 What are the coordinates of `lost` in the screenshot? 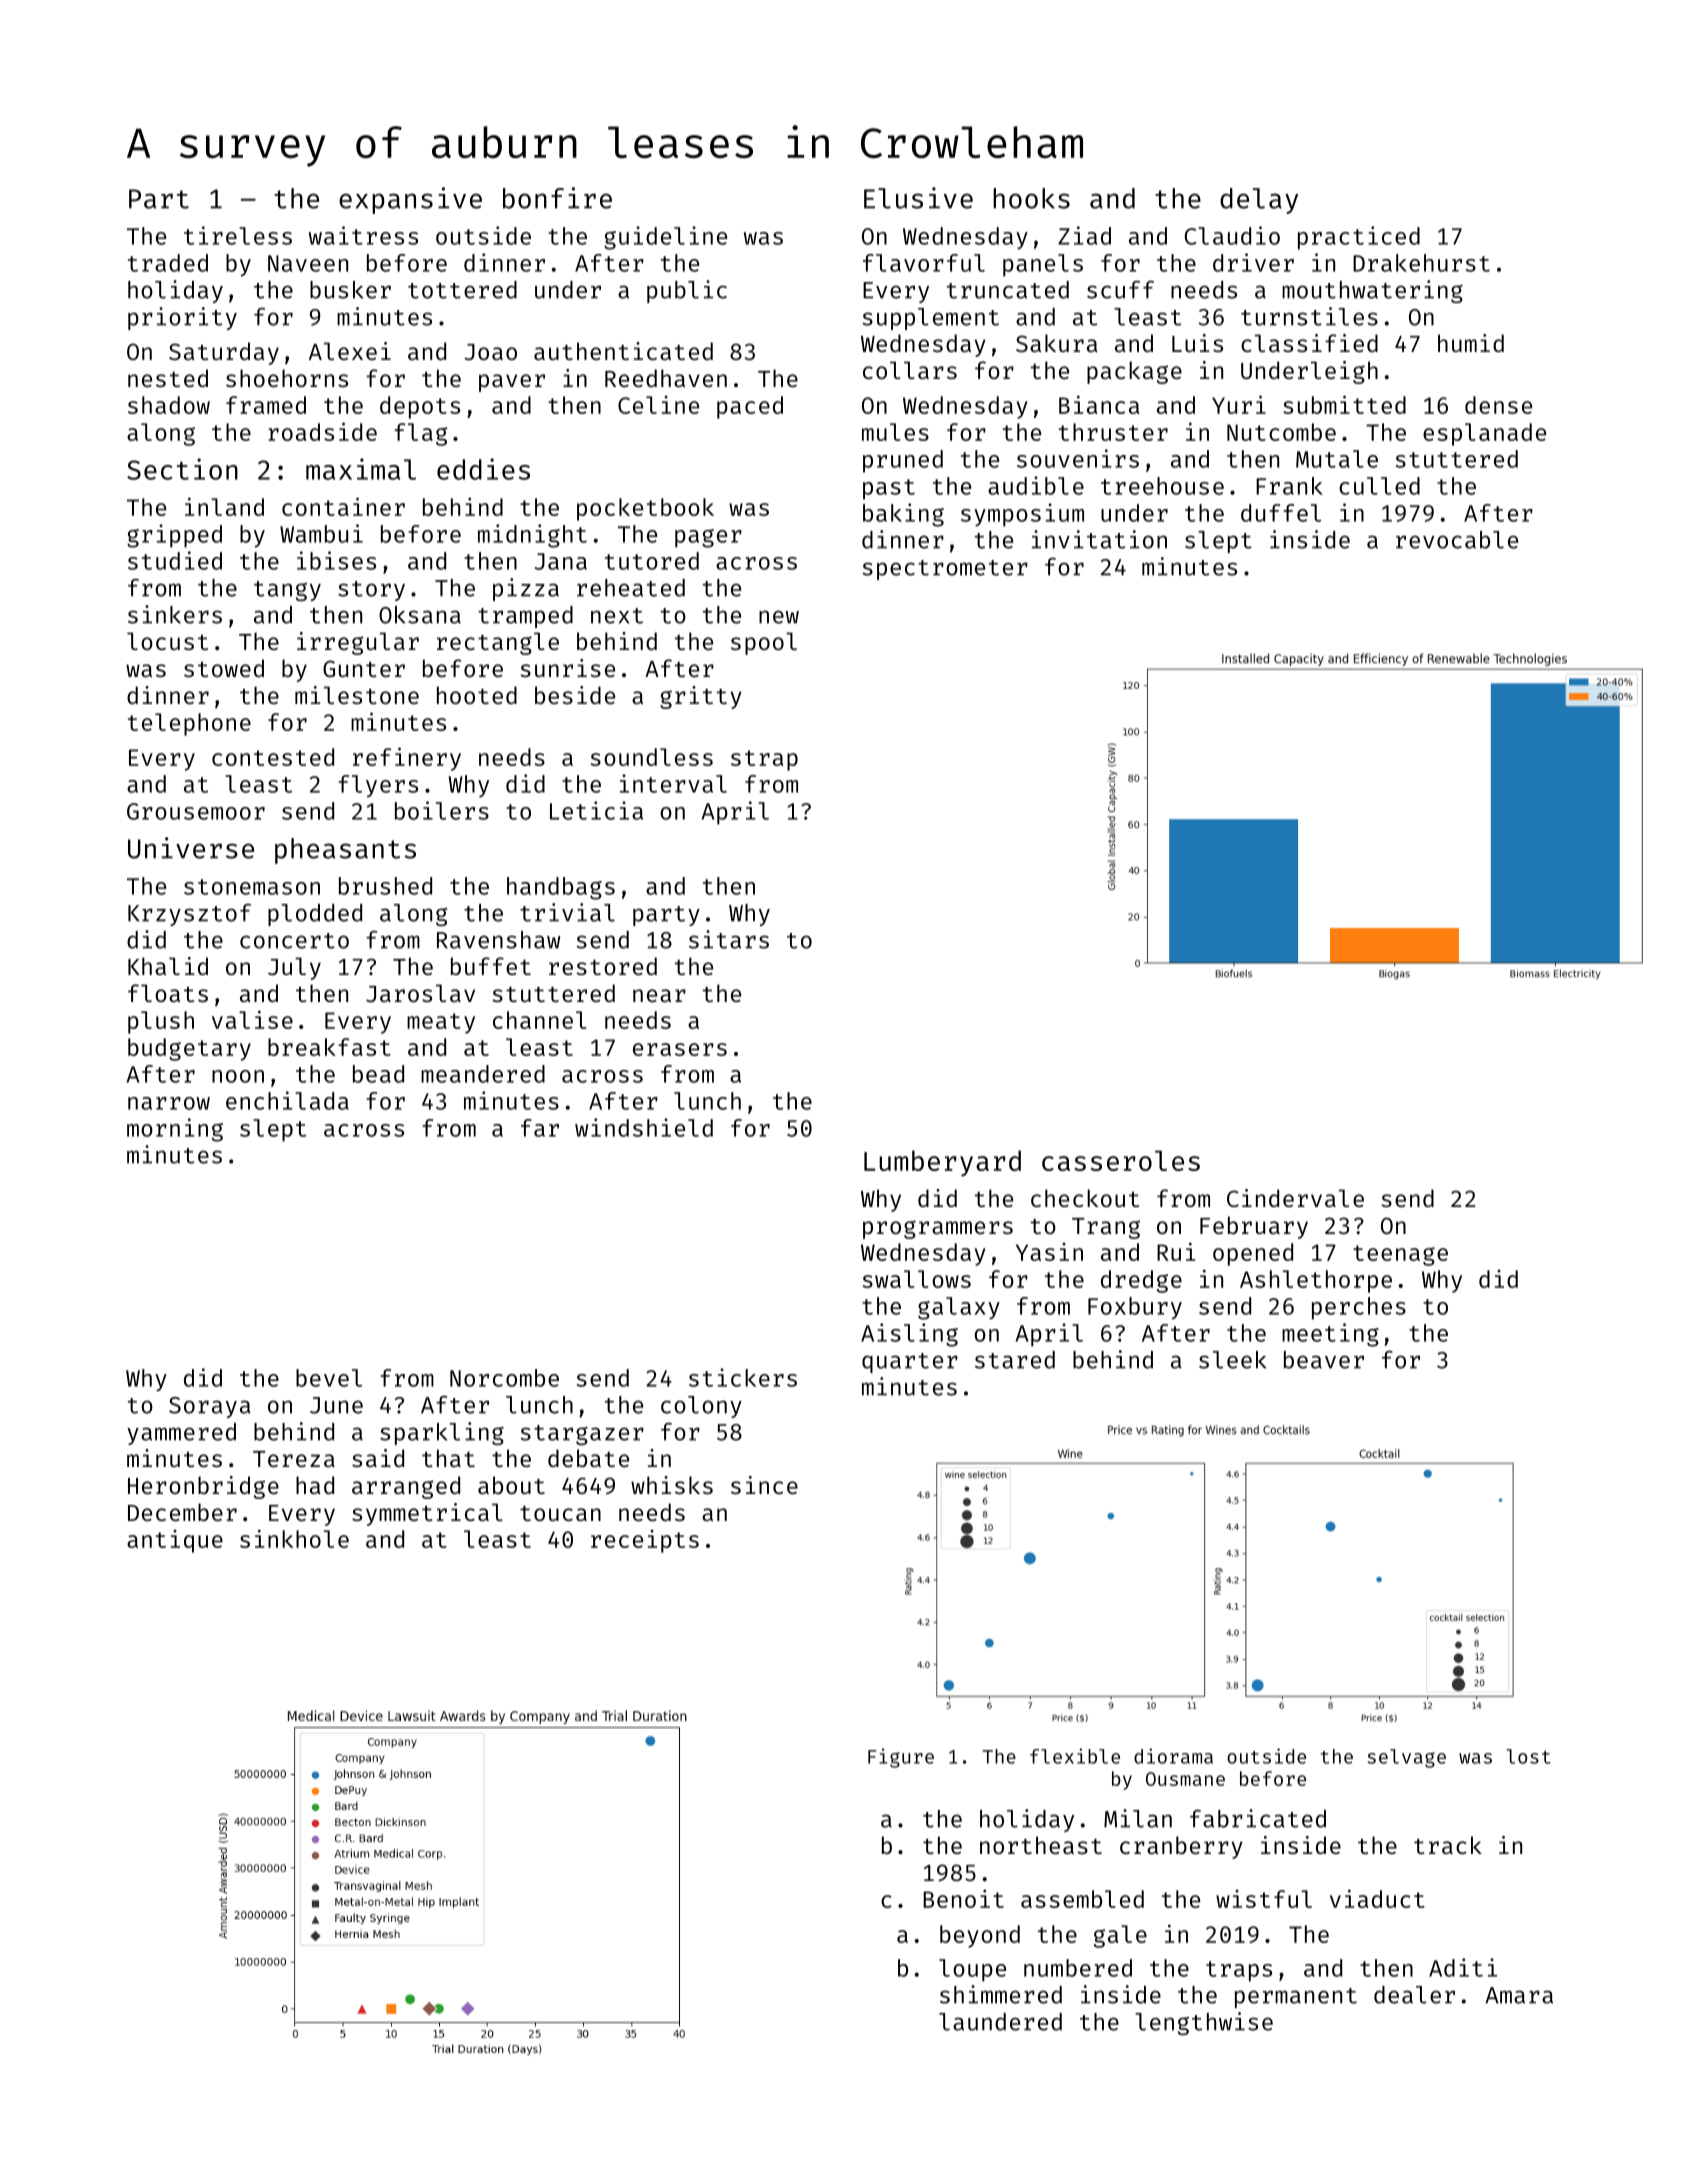 It's located at (1528, 1756).
